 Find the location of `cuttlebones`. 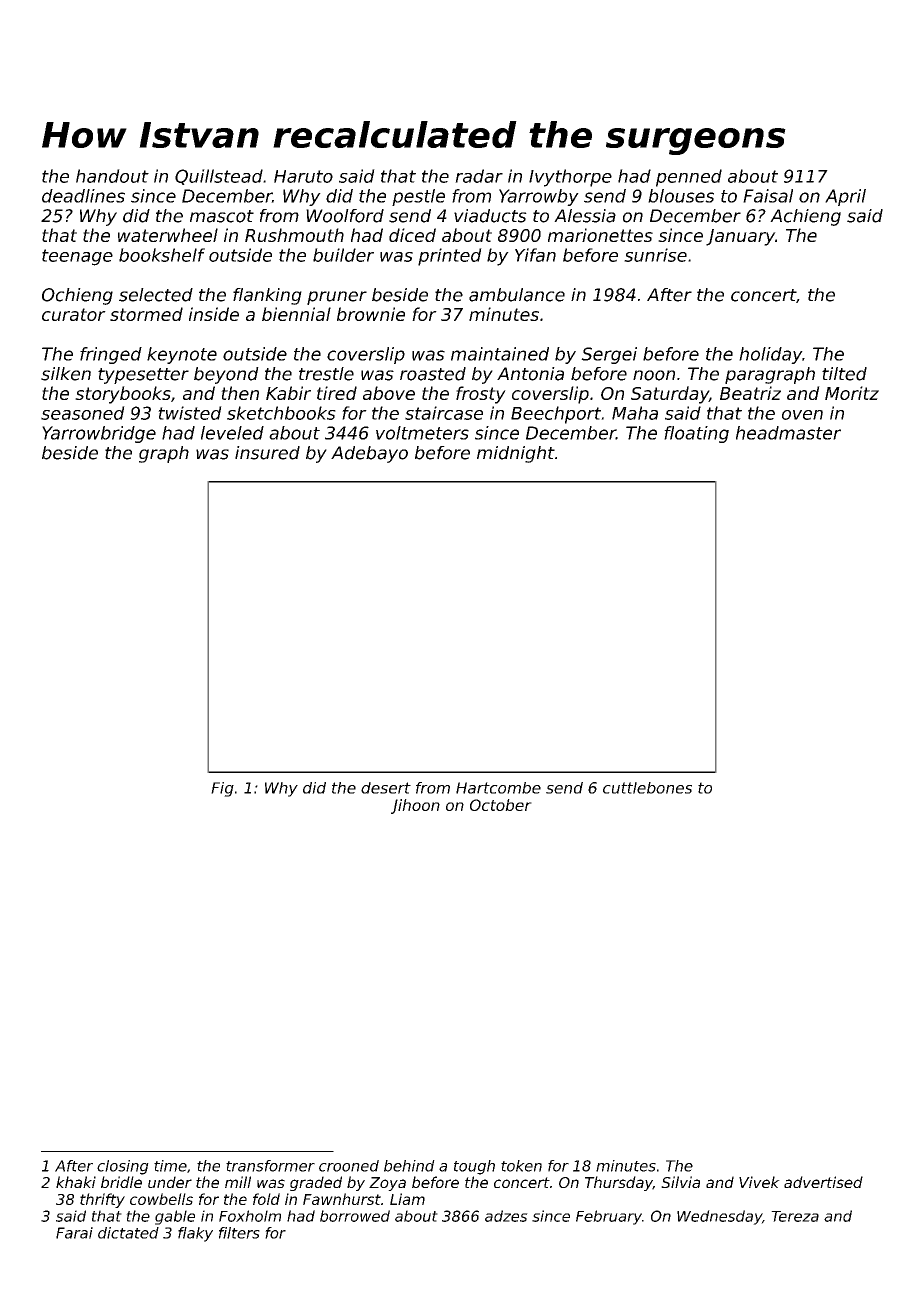

cuttlebones is located at coordinates (647, 788).
